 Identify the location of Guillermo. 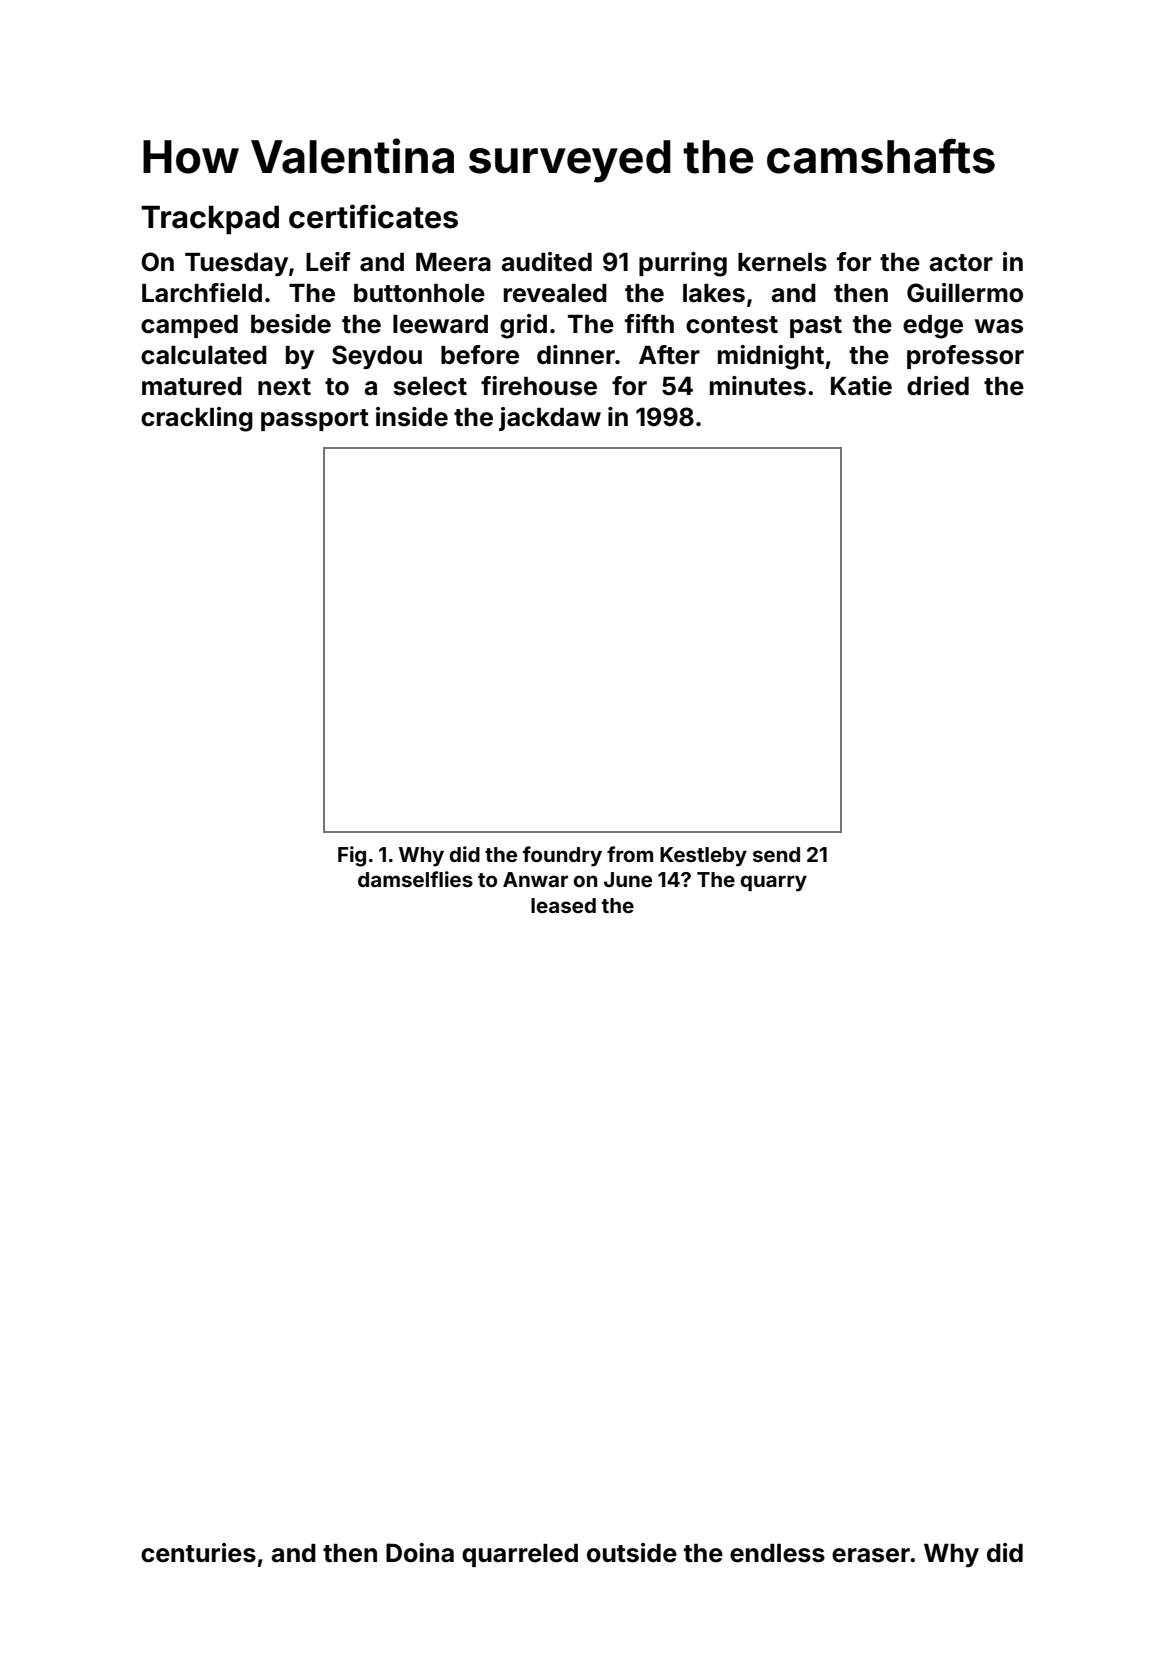
(965, 293).
